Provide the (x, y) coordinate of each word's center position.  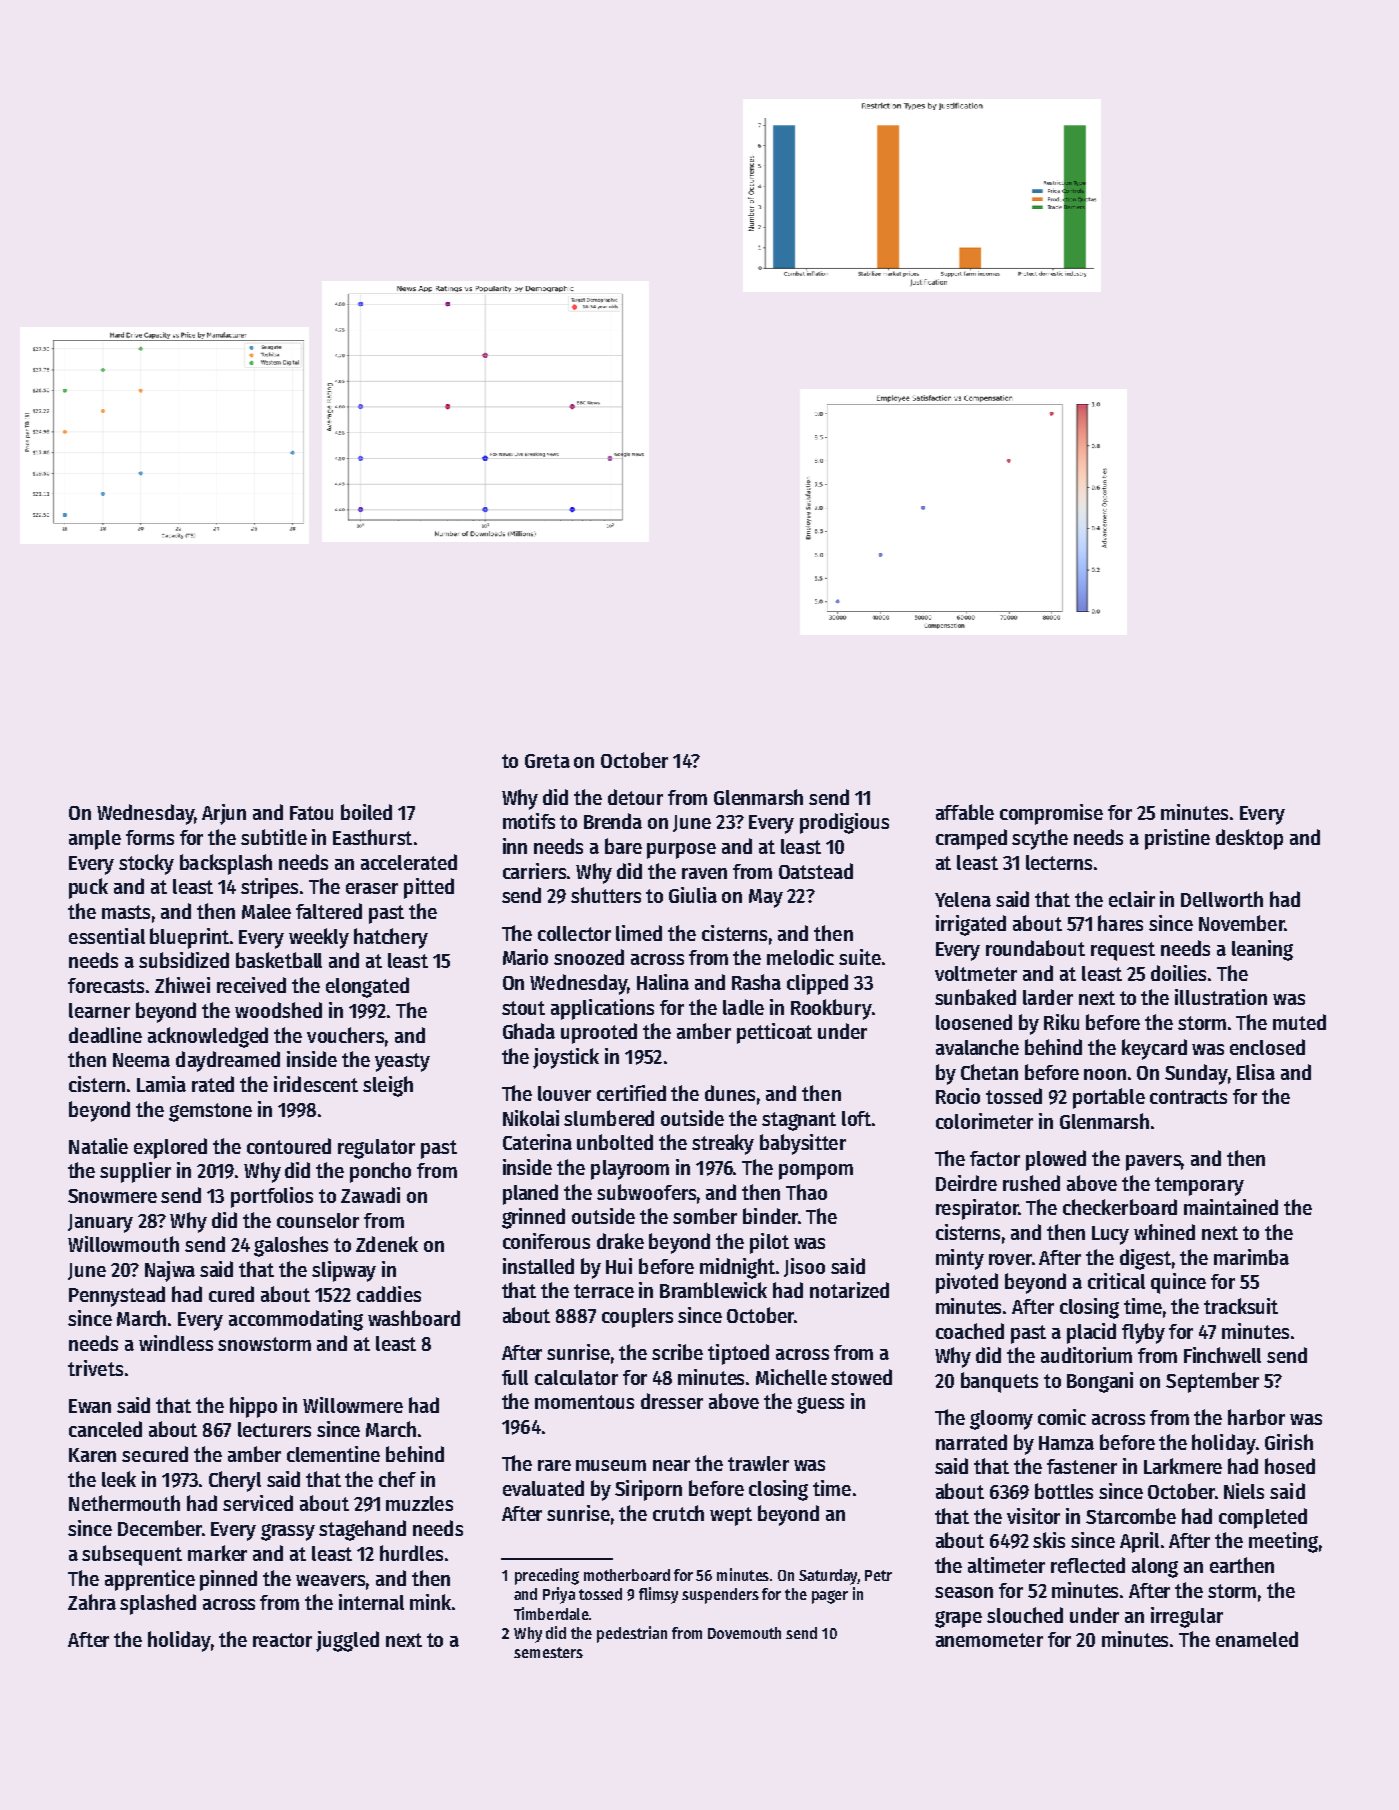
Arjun (224, 814)
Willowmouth (123, 1244)
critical (1116, 1281)
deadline (105, 1035)
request (1123, 951)
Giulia (693, 895)
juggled (347, 1641)
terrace (604, 1291)
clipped (817, 984)
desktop (1249, 839)
